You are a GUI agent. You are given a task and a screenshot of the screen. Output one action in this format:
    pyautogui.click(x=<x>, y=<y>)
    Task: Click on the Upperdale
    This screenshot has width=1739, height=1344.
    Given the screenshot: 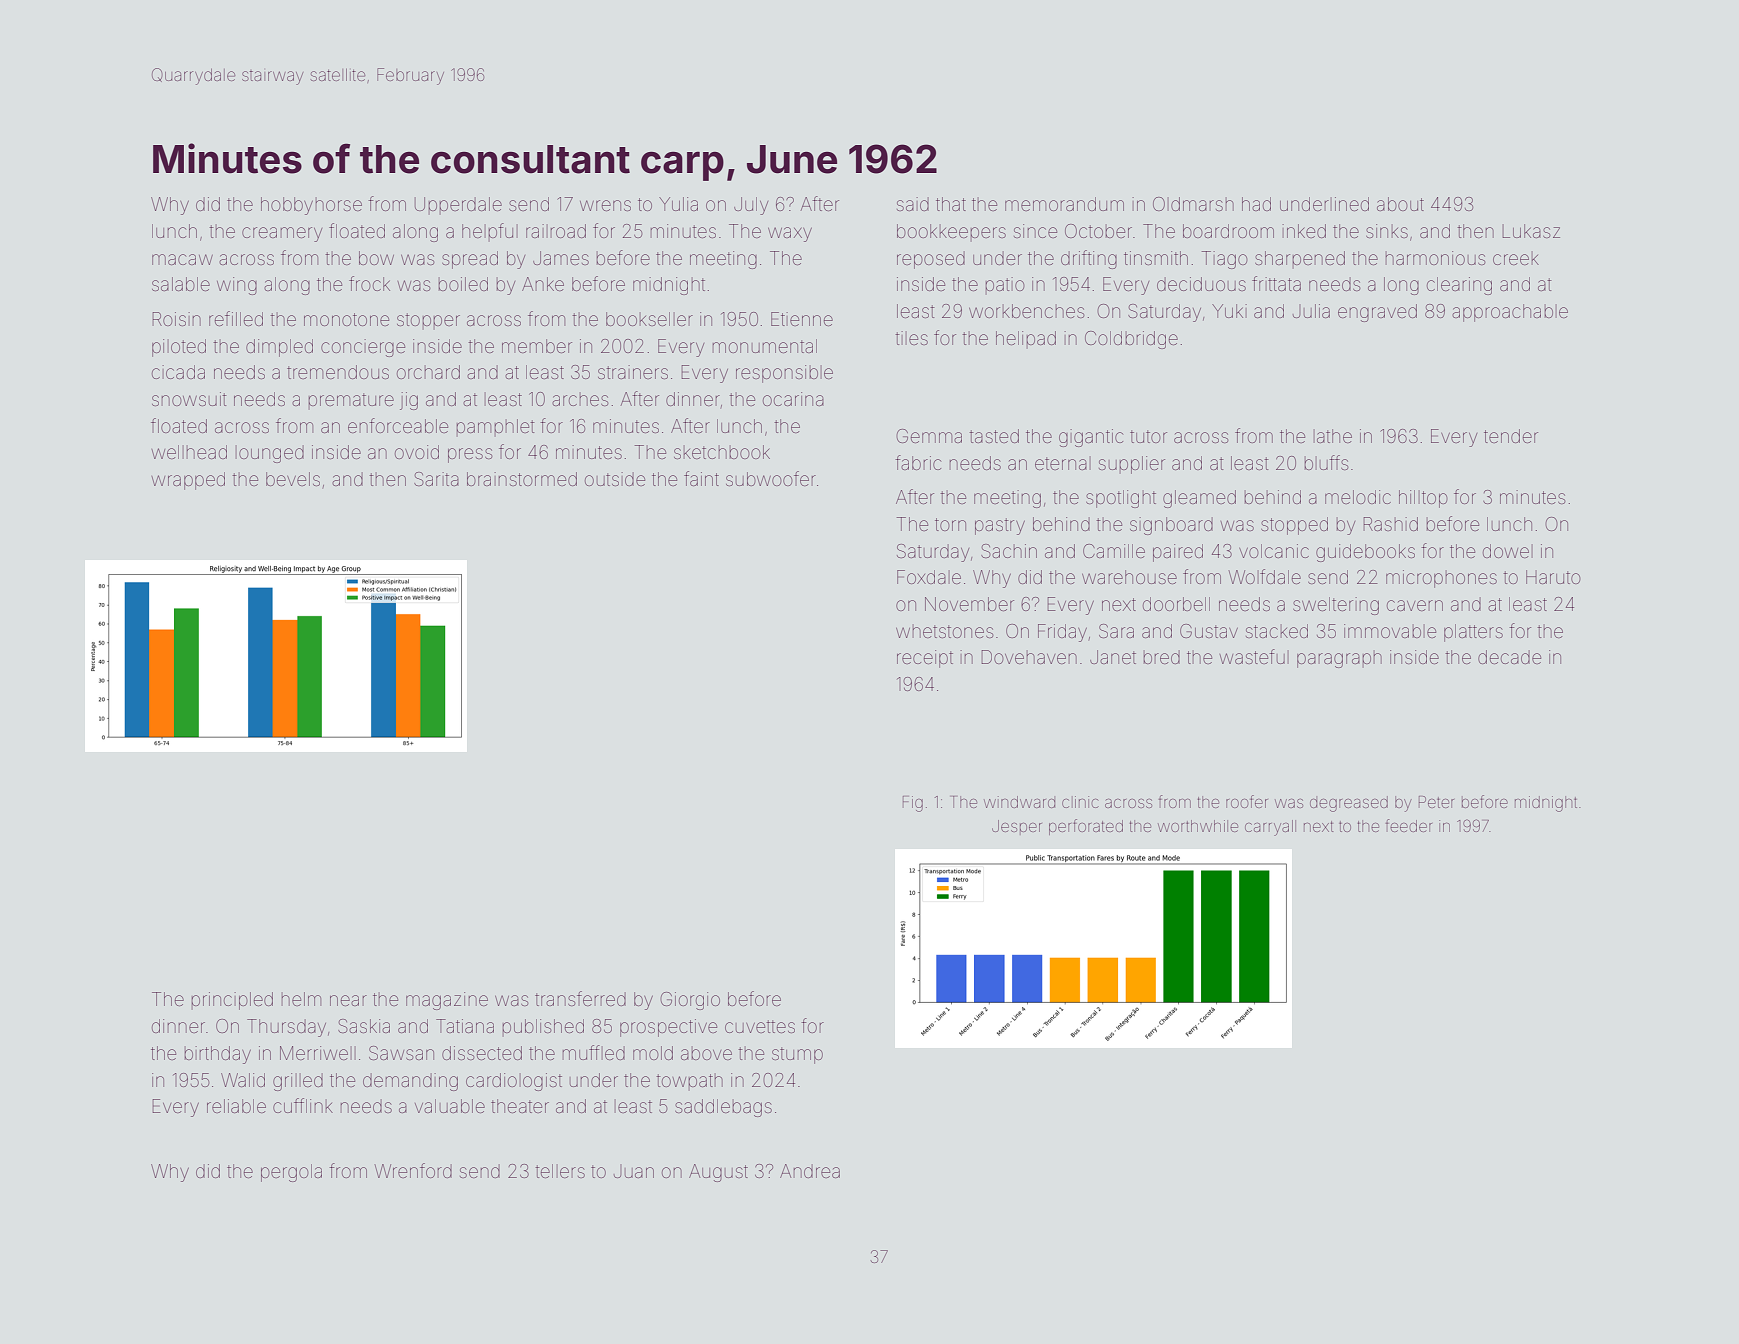 What is the action you would take?
    pyautogui.click(x=458, y=205)
